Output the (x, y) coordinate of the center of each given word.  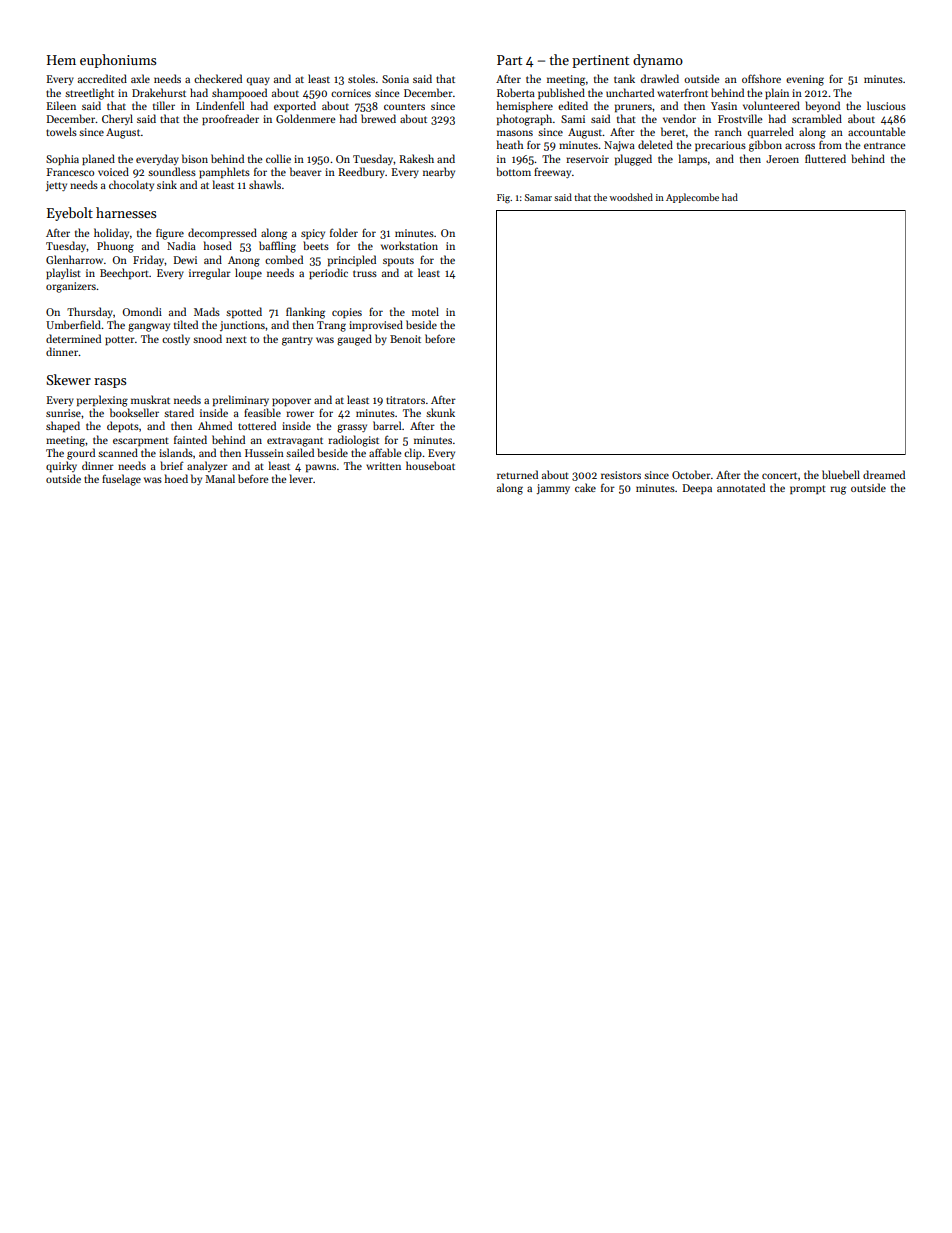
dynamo (658, 61)
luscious (886, 105)
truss (365, 273)
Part (509, 60)
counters (404, 106)
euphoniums (118, 61)
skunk (440, 412)
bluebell (841, 474)
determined (73, 338)
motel (425, 311)
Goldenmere (305, 118)
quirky (61, 467)
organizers (71, 287)
